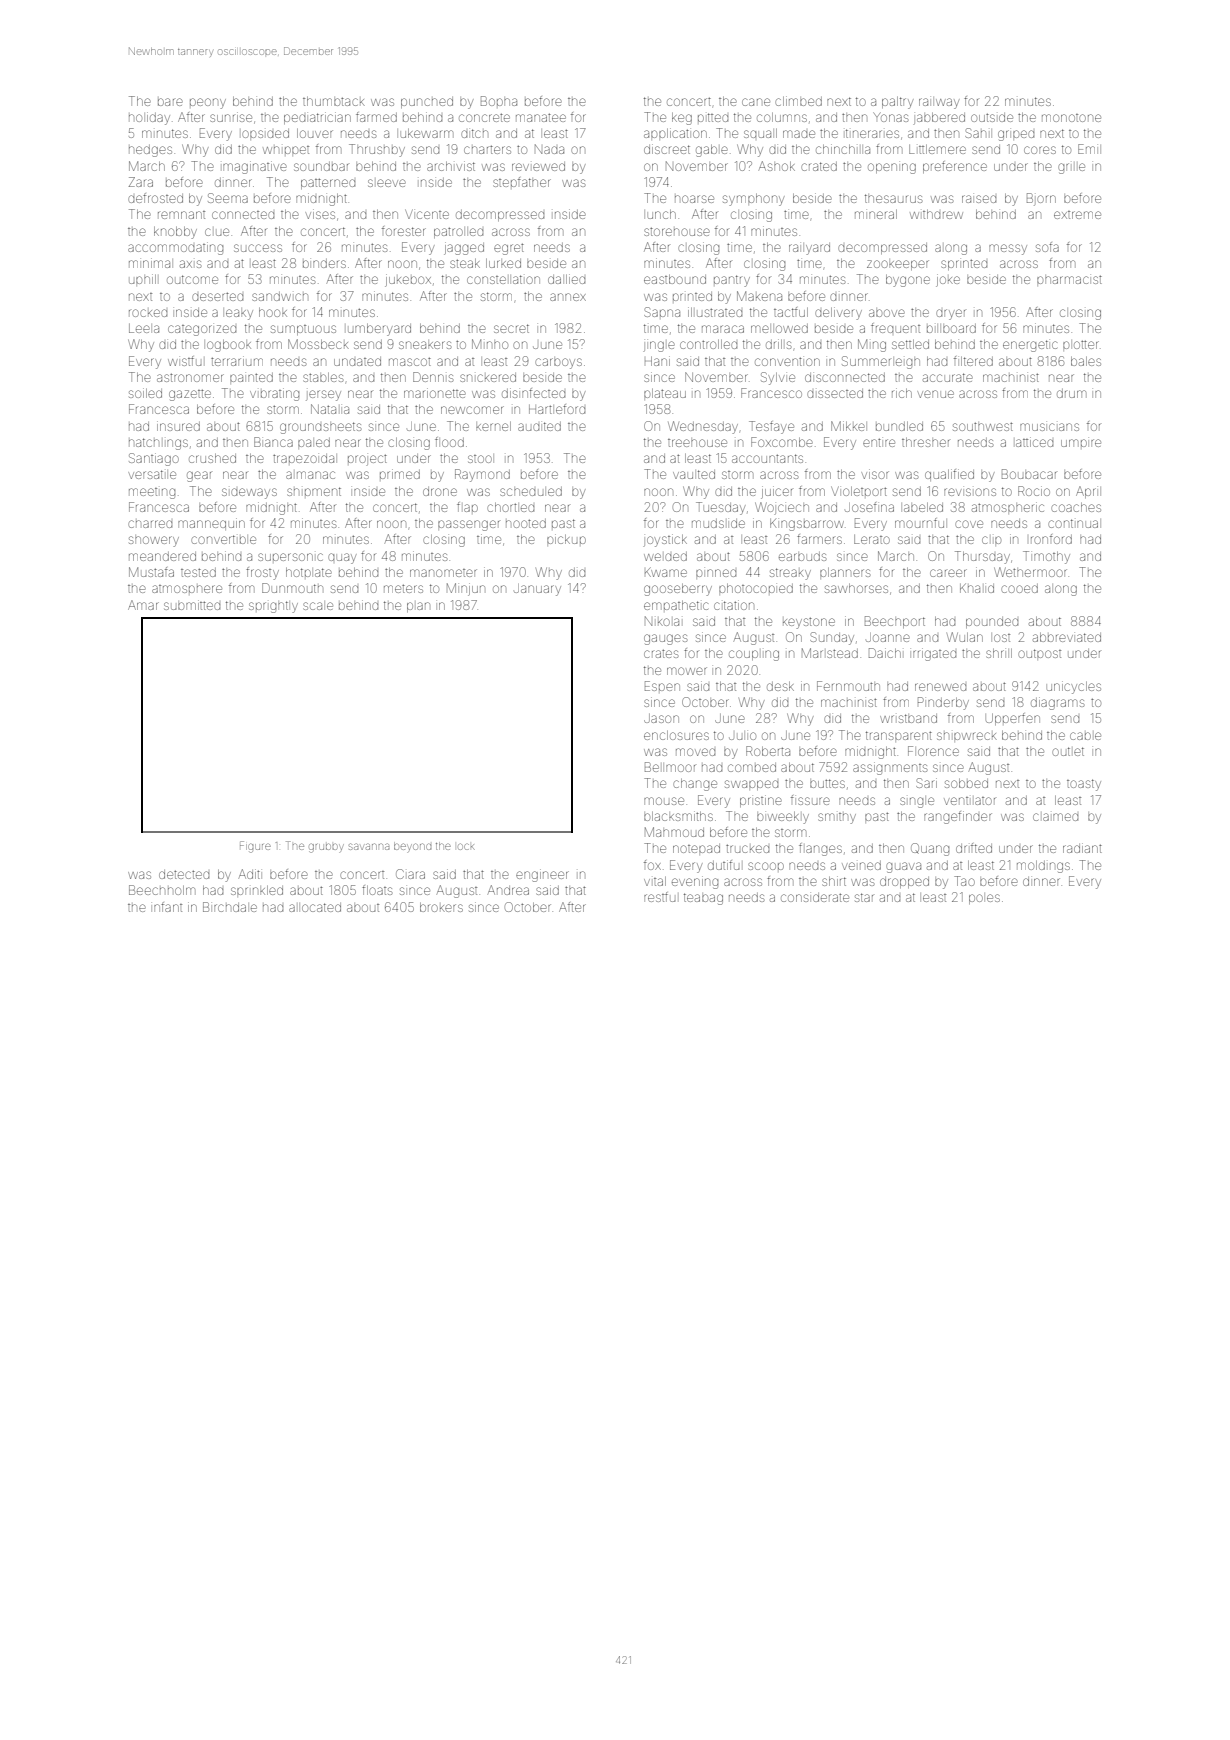 The width and height of the screenshot is (1230, 1740). I want to click on Marlstead, so click(830, 653).
